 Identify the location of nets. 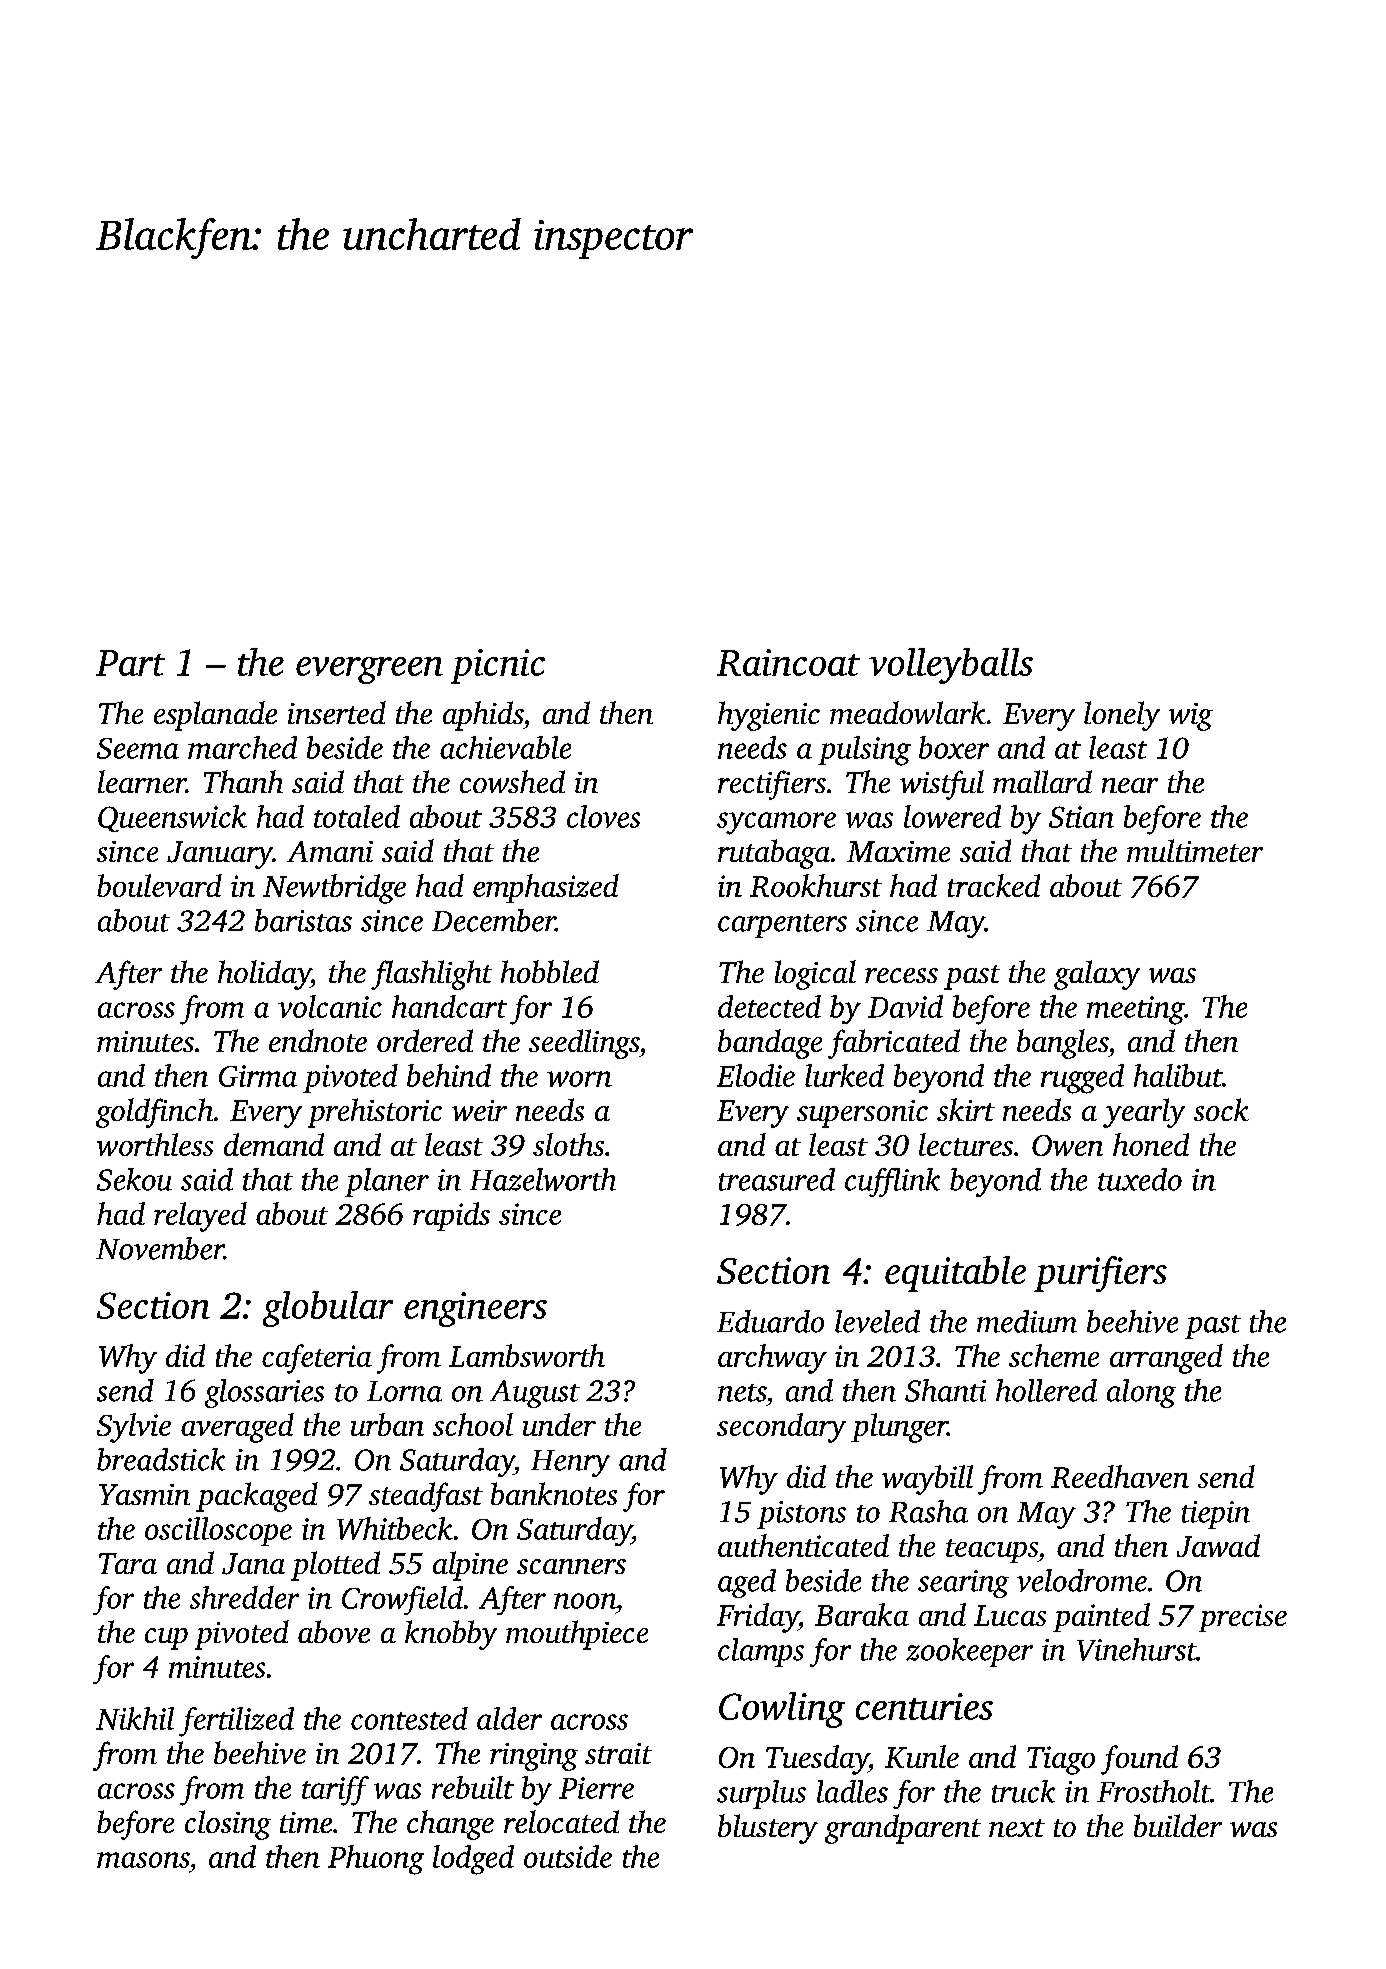
(742, 1393).
